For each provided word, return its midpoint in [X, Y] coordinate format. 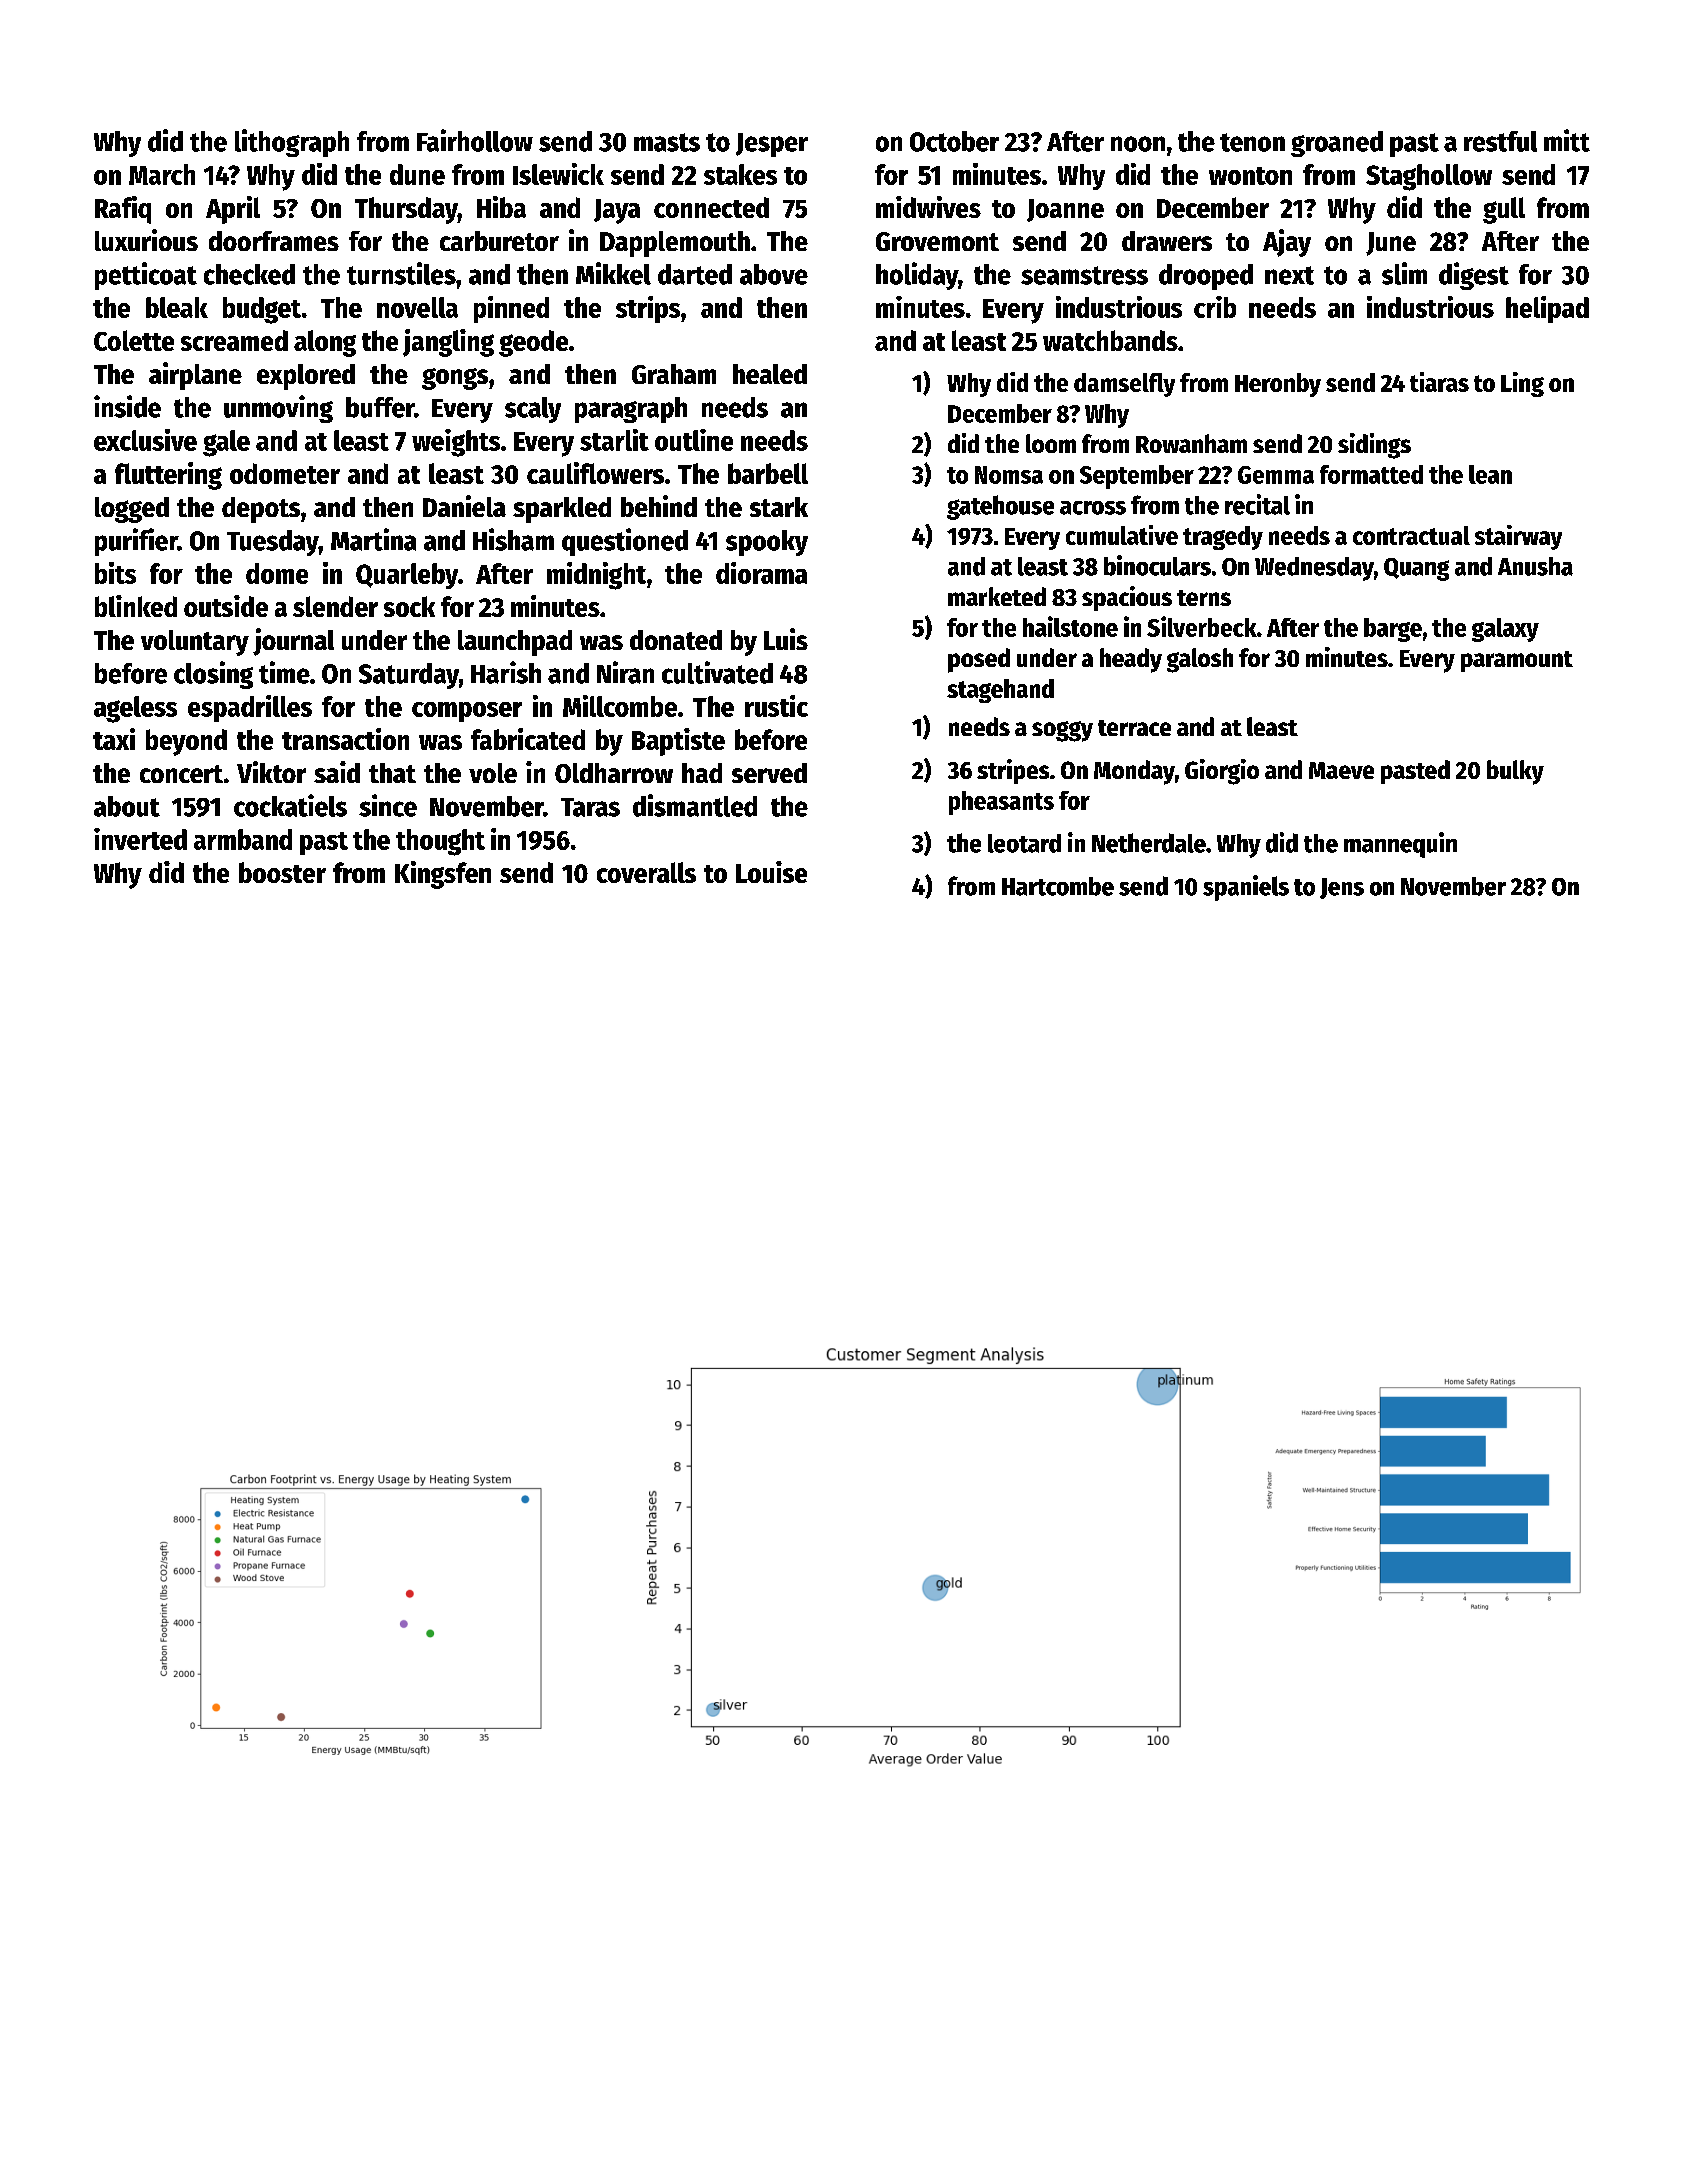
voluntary [195, 643]
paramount [1517, 661]
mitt [1567, 140]
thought [440, 842]
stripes [1013, 771]
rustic [776, 706]
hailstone [1070, 626]
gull [1504, 210]
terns [1204, 598]
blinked [136, 606]
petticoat [146, 276]
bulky [1515, 772]
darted [695, 274]
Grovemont [937, 241]
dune [417, 174]
